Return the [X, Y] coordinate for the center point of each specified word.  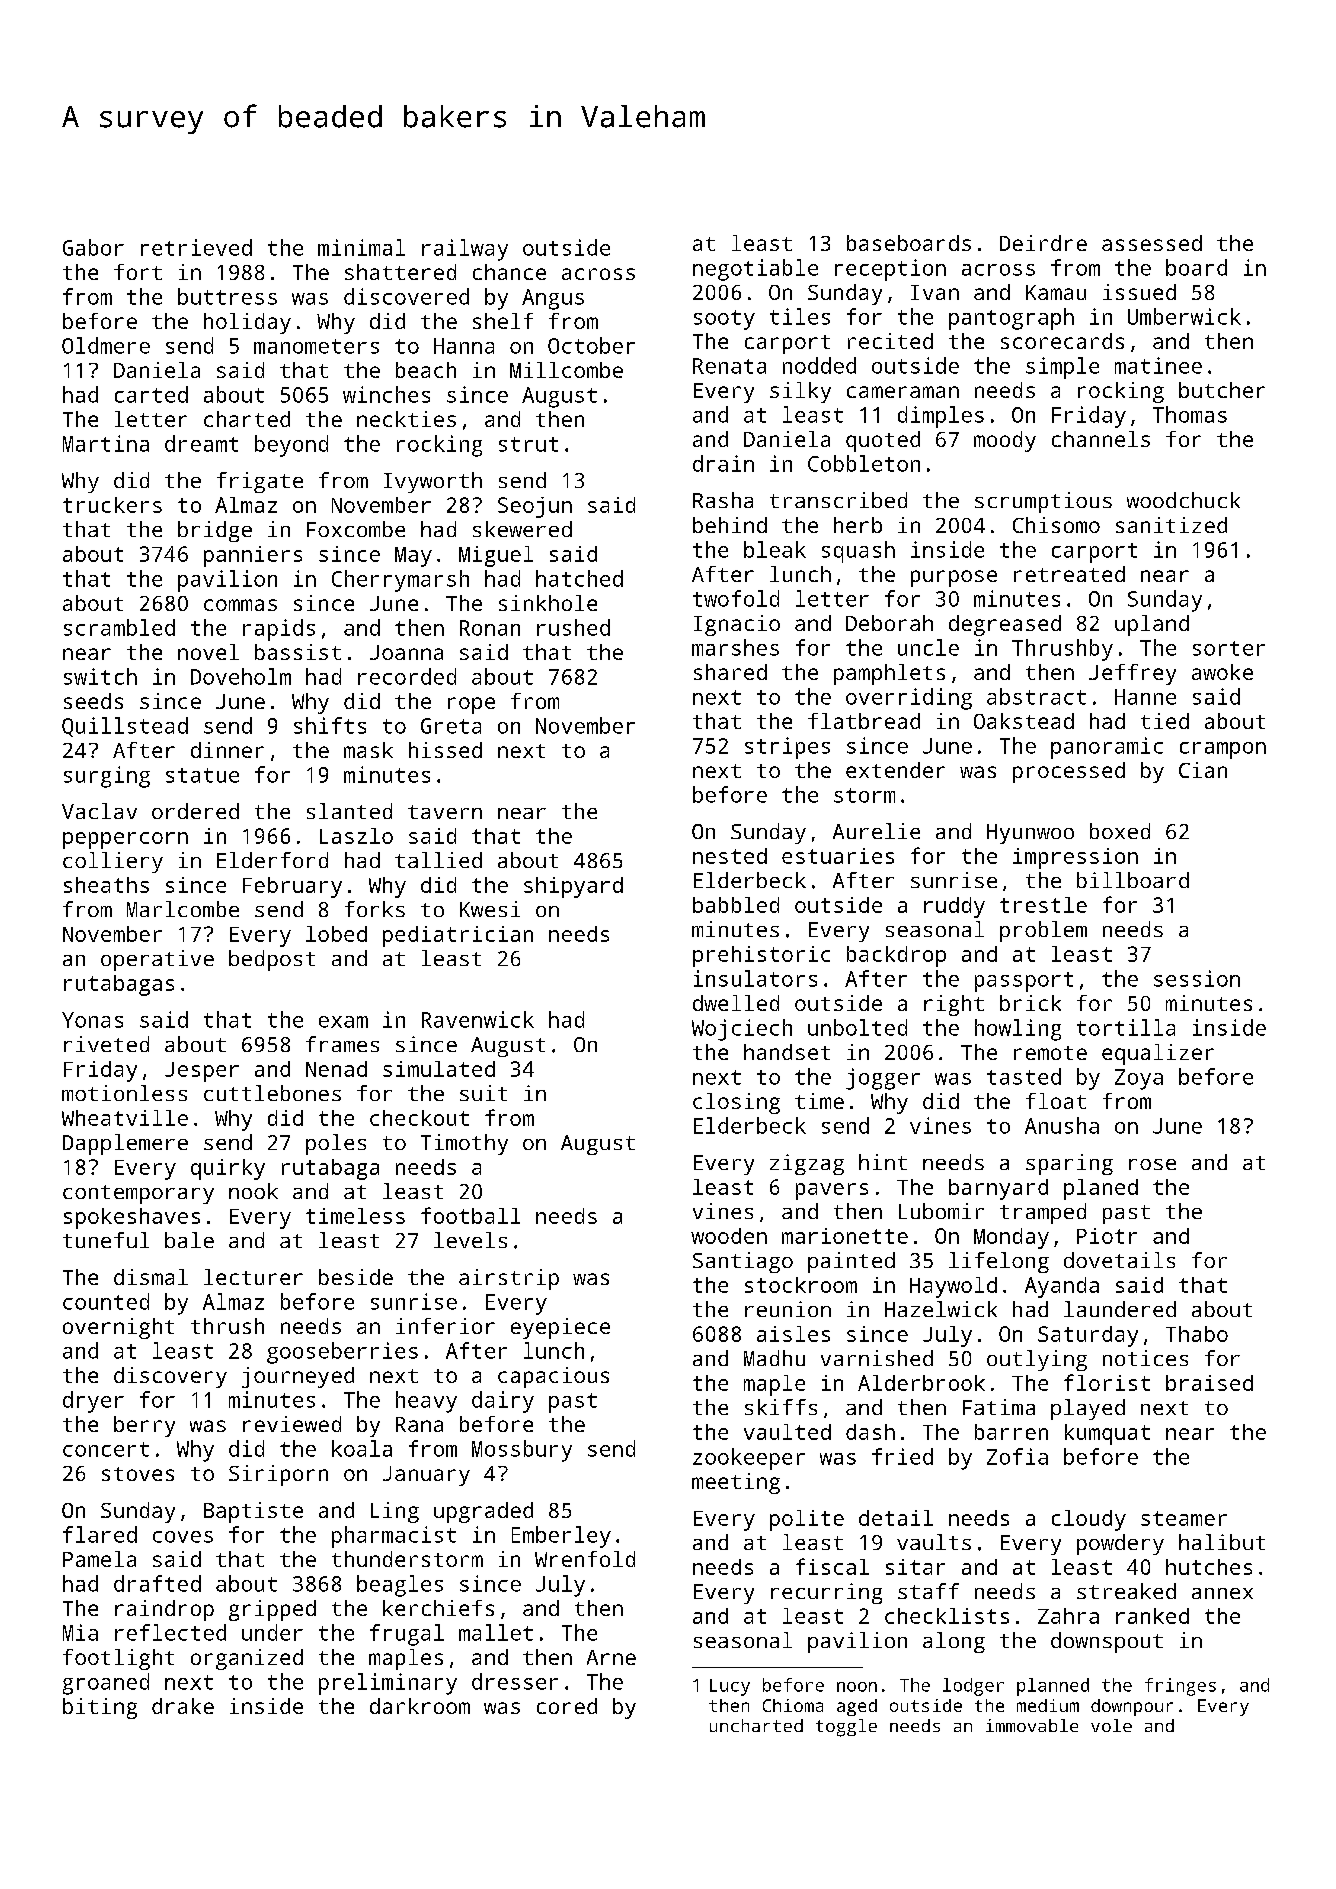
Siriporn [278, 1475]
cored [567, 1706]
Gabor [93, 247]
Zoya [1139, 1079]
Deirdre [1043, 243]
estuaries [838, 856]
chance [509, 272]
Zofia [1017, 1456]
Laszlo [356, 836]
